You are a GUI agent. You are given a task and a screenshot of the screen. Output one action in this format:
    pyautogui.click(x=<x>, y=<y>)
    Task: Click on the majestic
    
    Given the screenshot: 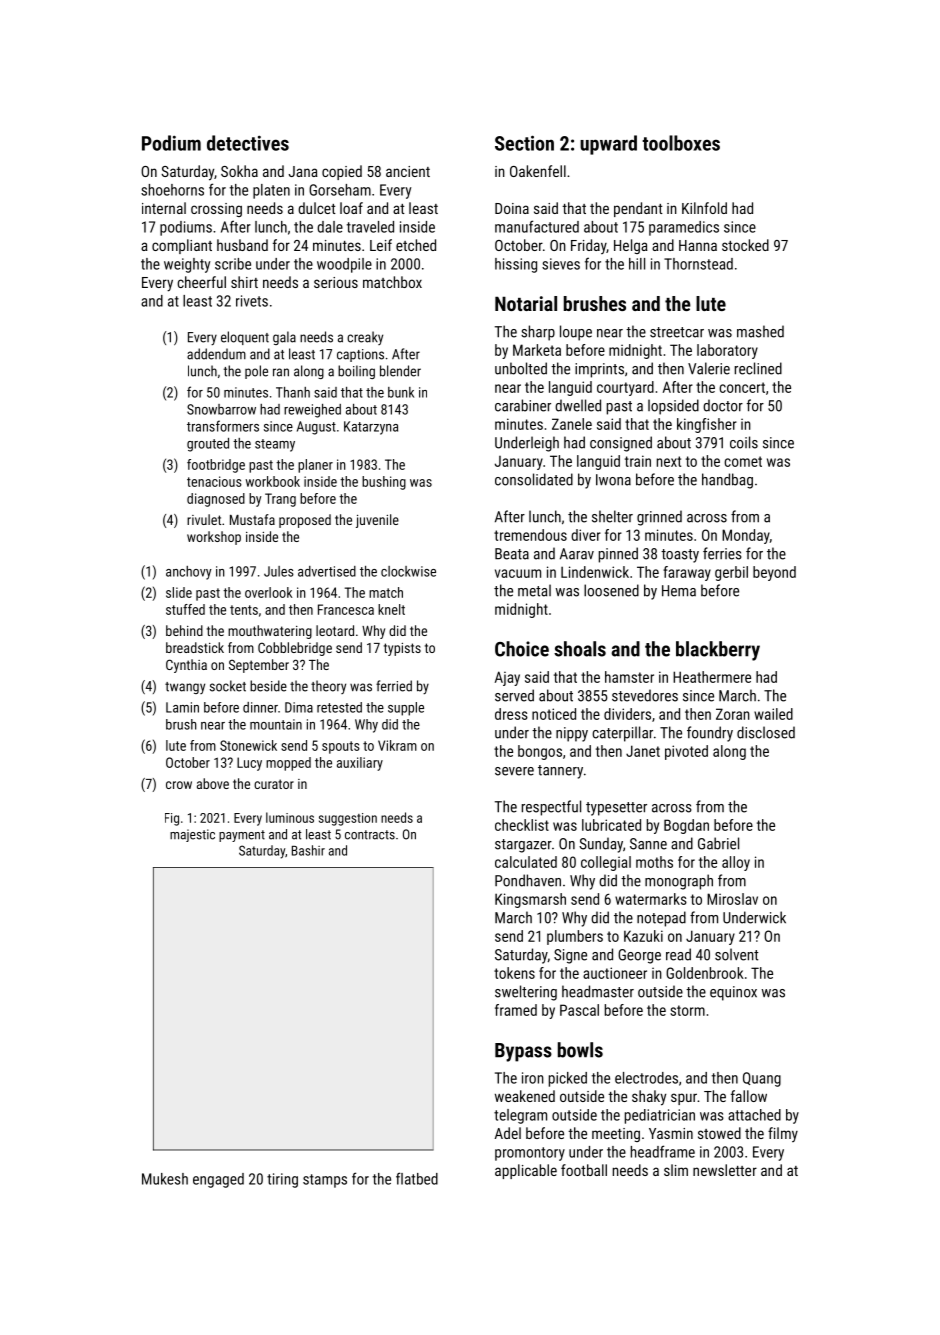 What is the action you would take?
    pyautogui.click(x=192, y=835)
